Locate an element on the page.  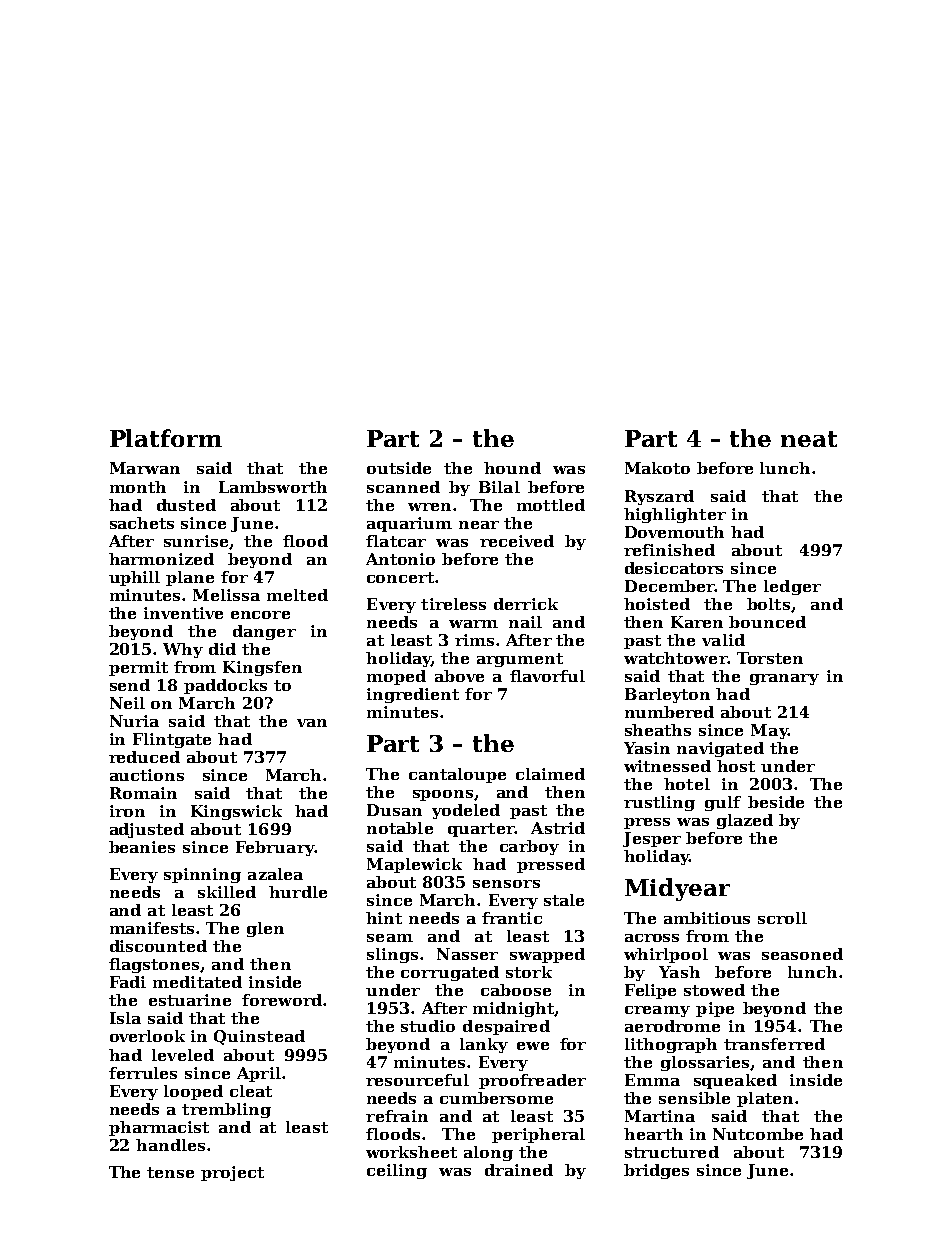
rims is located at coordinates (474, 640).
